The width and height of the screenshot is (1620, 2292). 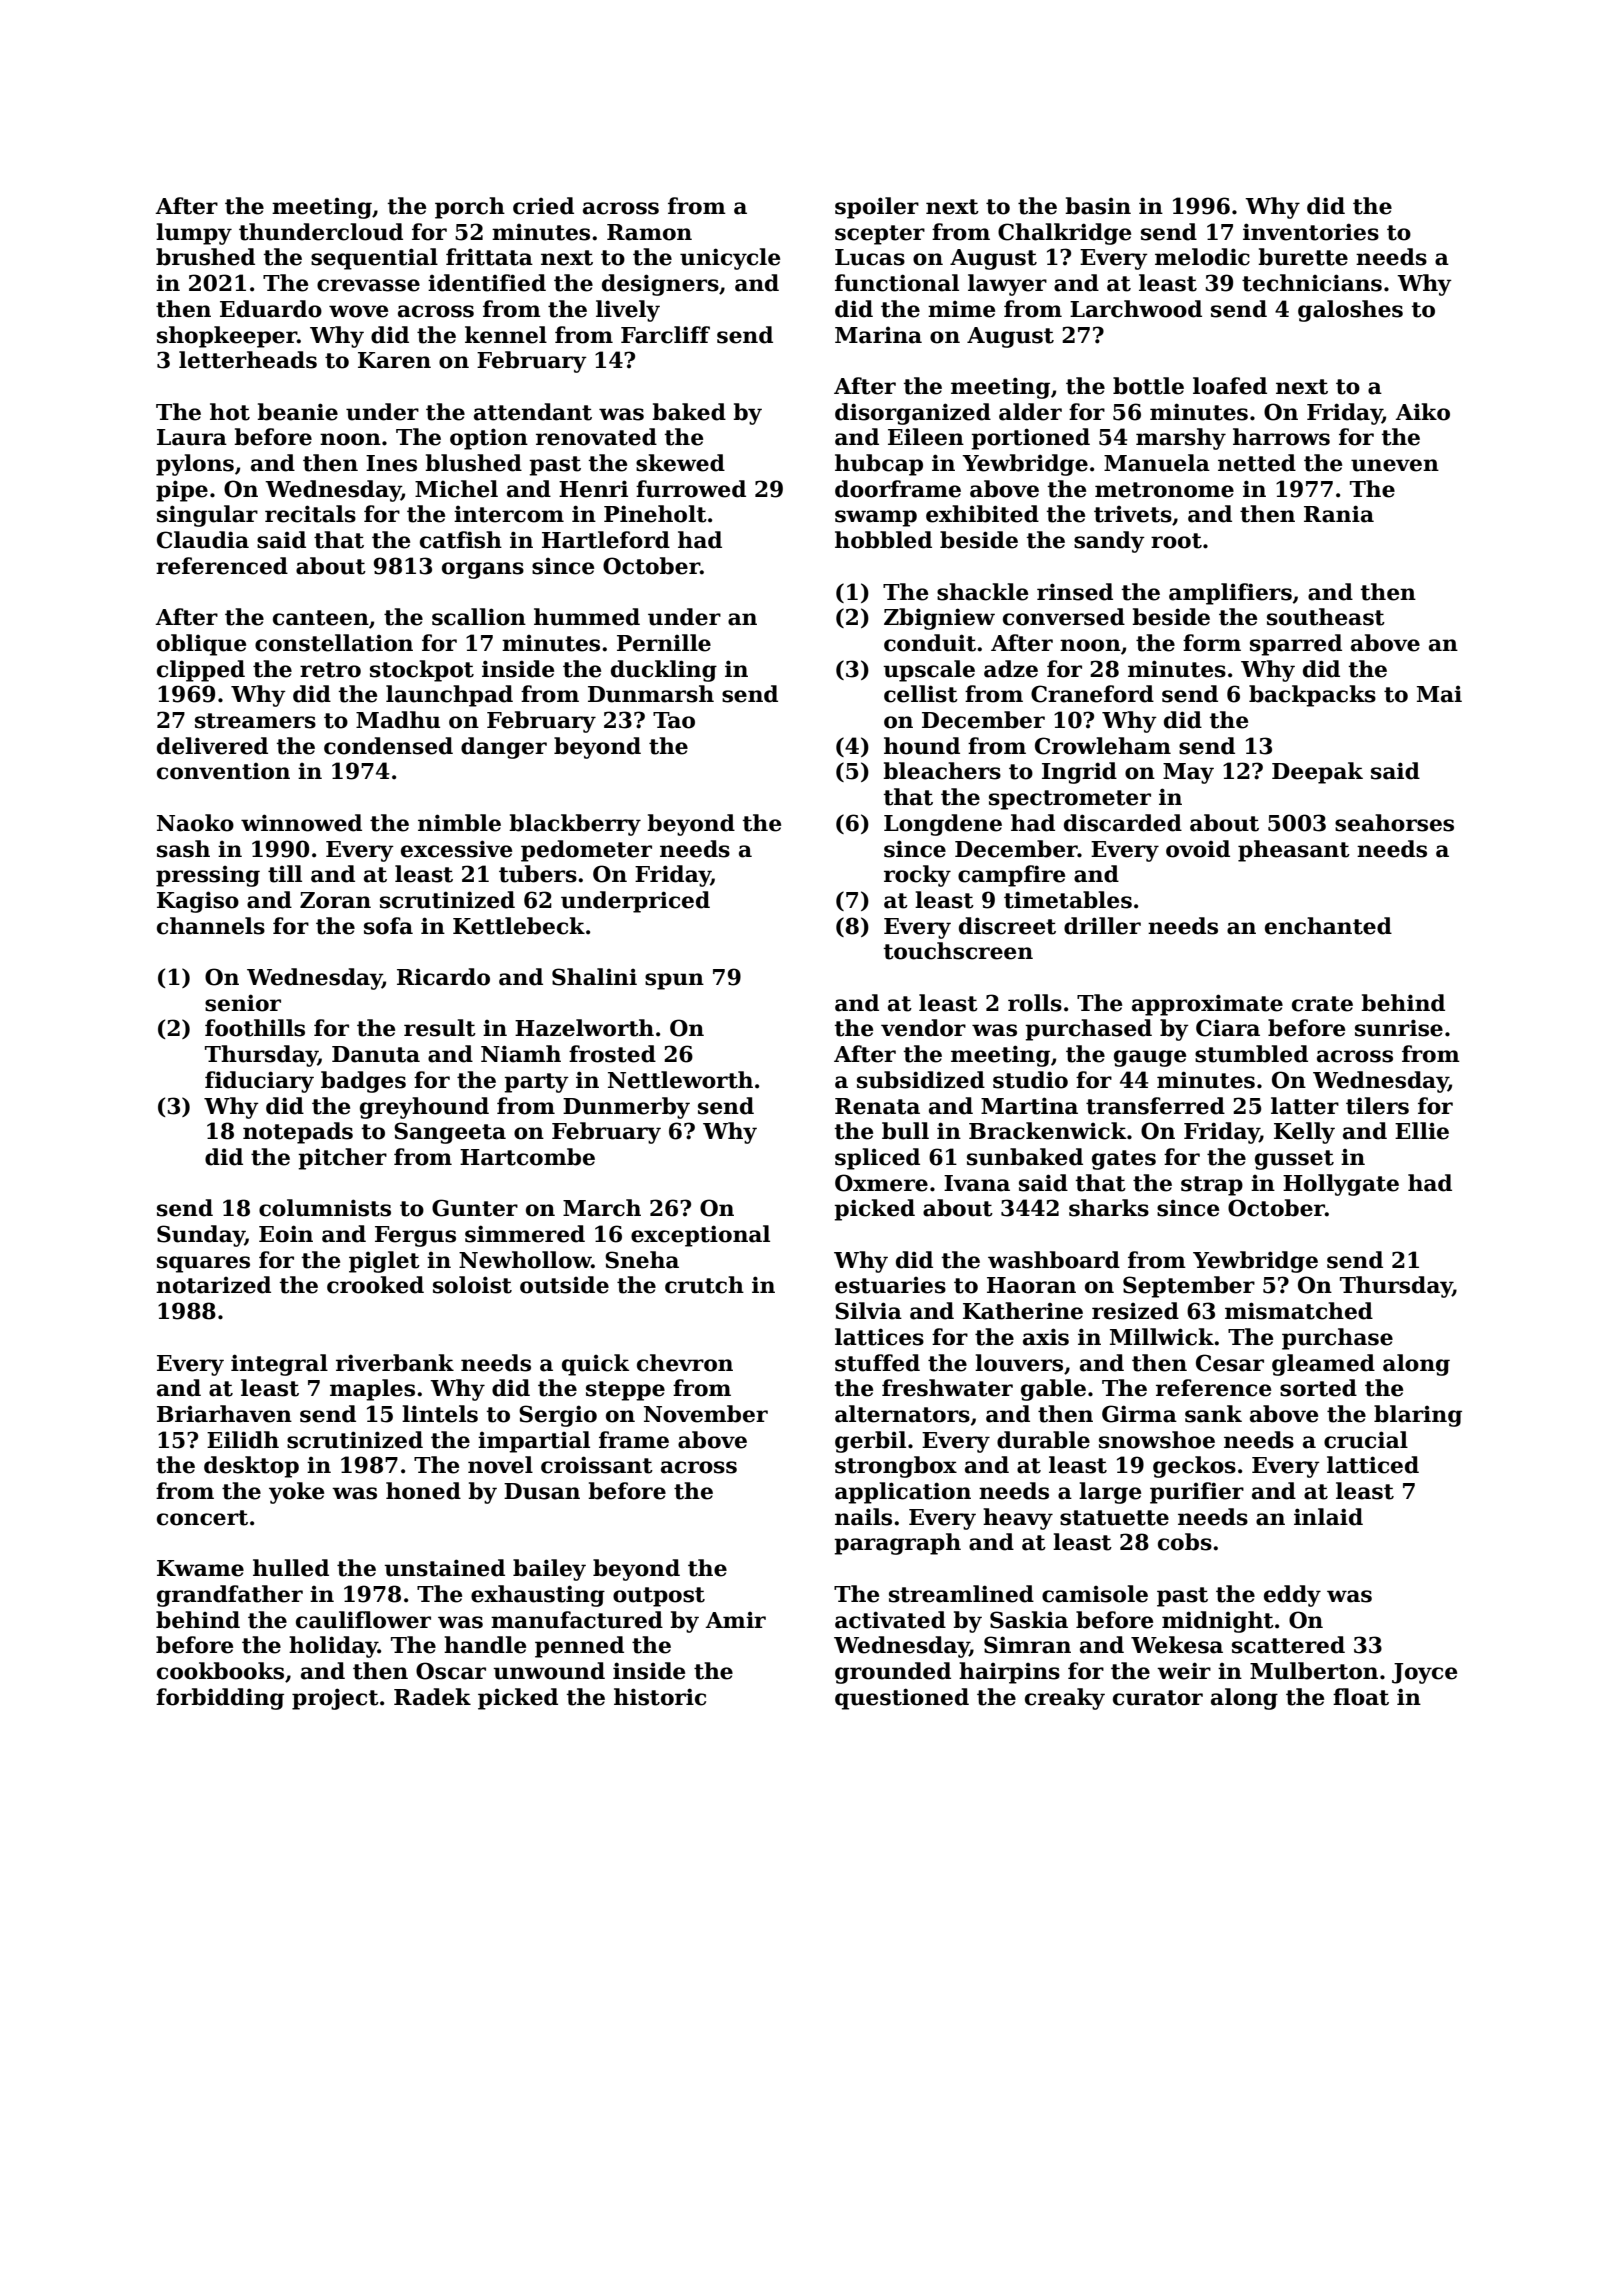 What do you see at coordinates (1394, 823) in the screenshot?
I see `seahorses` at bounding box center [1394, 823].
